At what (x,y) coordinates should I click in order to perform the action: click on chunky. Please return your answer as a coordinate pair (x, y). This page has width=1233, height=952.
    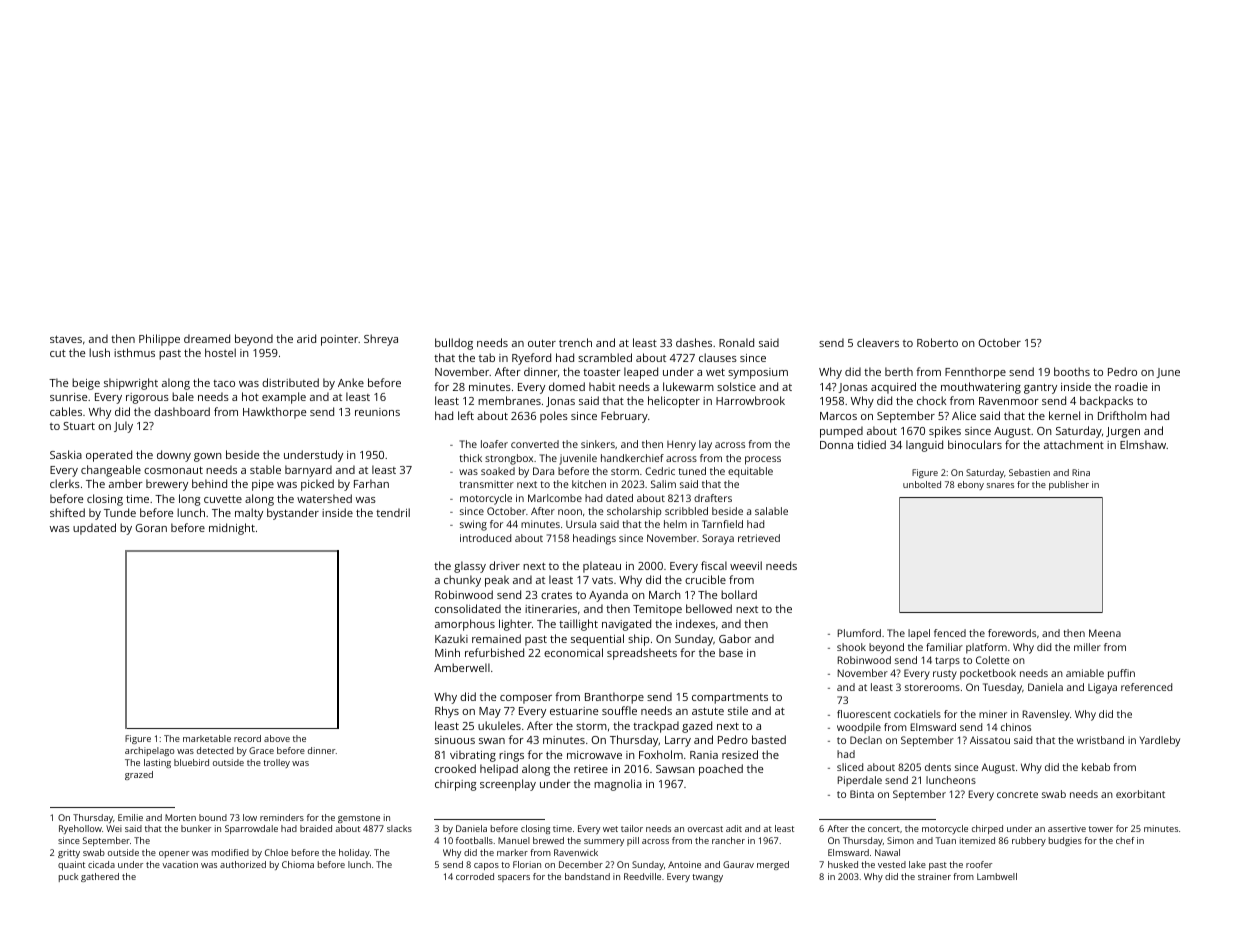
    Looking at the image, I should click on (462, 581).
